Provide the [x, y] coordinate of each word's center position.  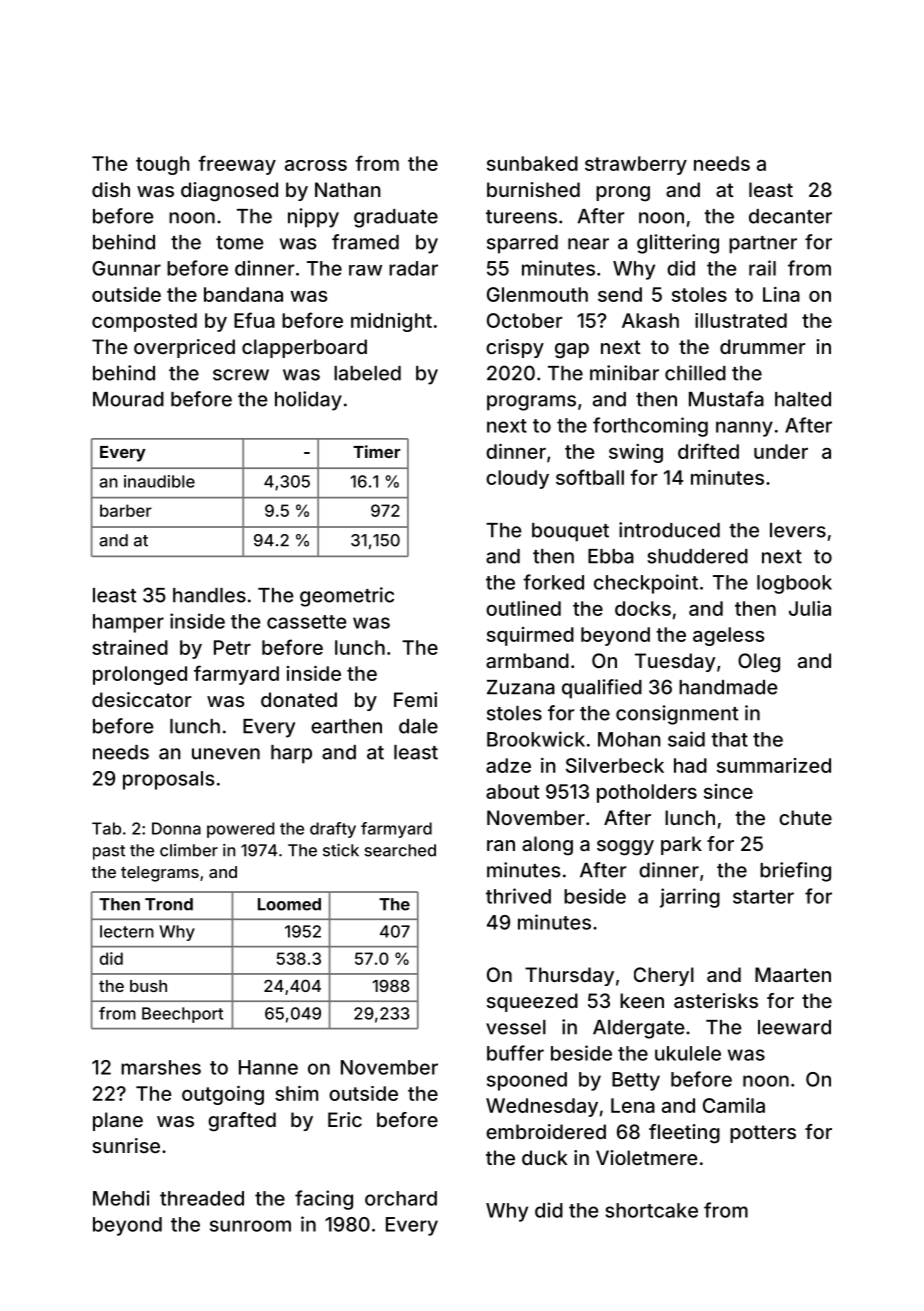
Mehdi [121, 1198]
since [728, 791]
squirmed [530, 636]
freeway [237, 165]
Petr [232, 647]
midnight [391, 322]
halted [803, 399]
